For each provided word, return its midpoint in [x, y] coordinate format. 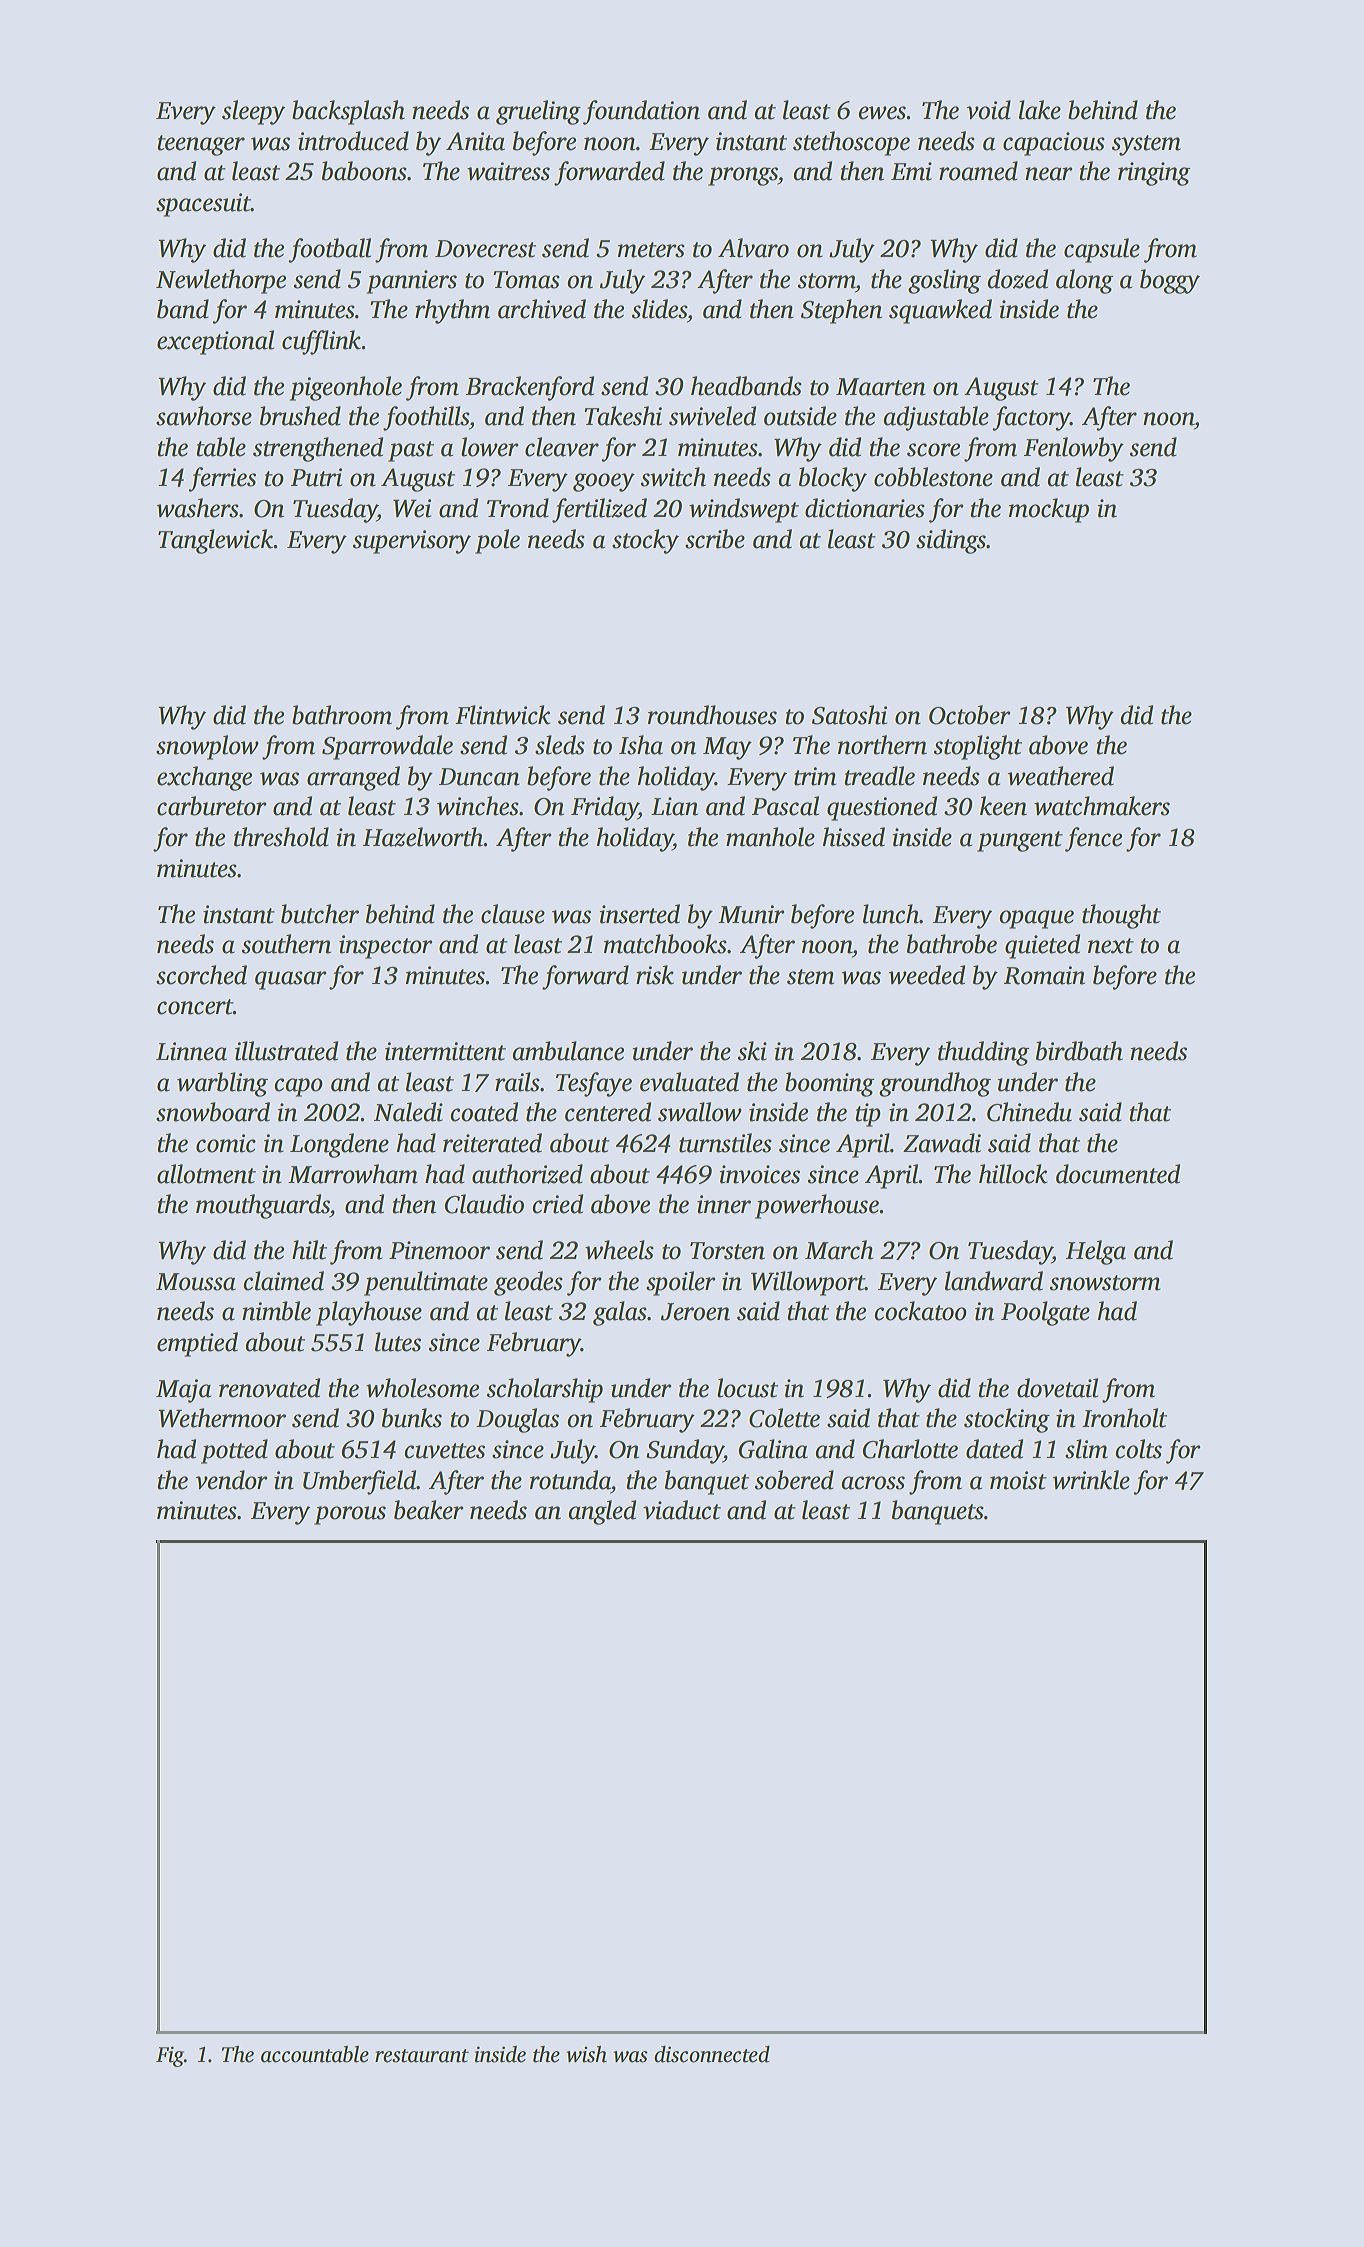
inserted [639, 914]
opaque [1036, 919]
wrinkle [1091, 1480]
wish [586, 2054]
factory [1031, 418]
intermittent [445, 1051]
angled [602, 1512]
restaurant [422, 2056]
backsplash [348, 112]
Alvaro [753, 248]
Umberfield [360, 1482]
